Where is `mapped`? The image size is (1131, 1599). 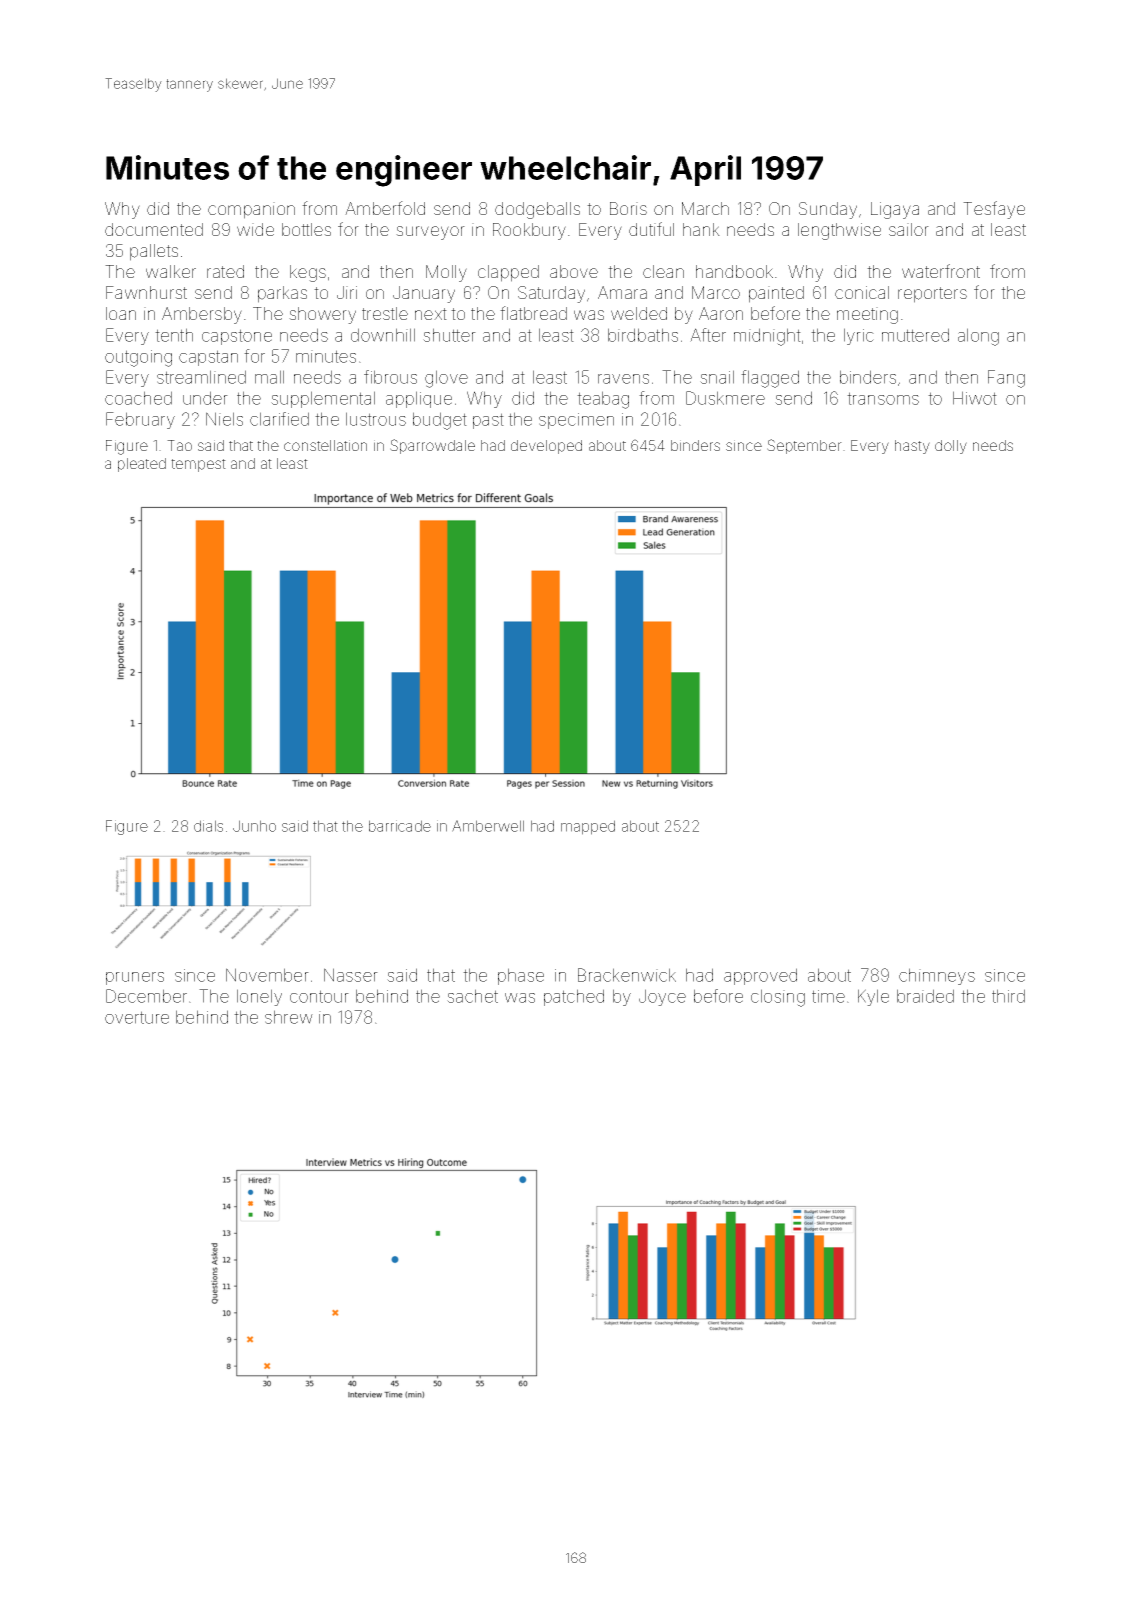
mapped is located at coordinates (588, 827).
